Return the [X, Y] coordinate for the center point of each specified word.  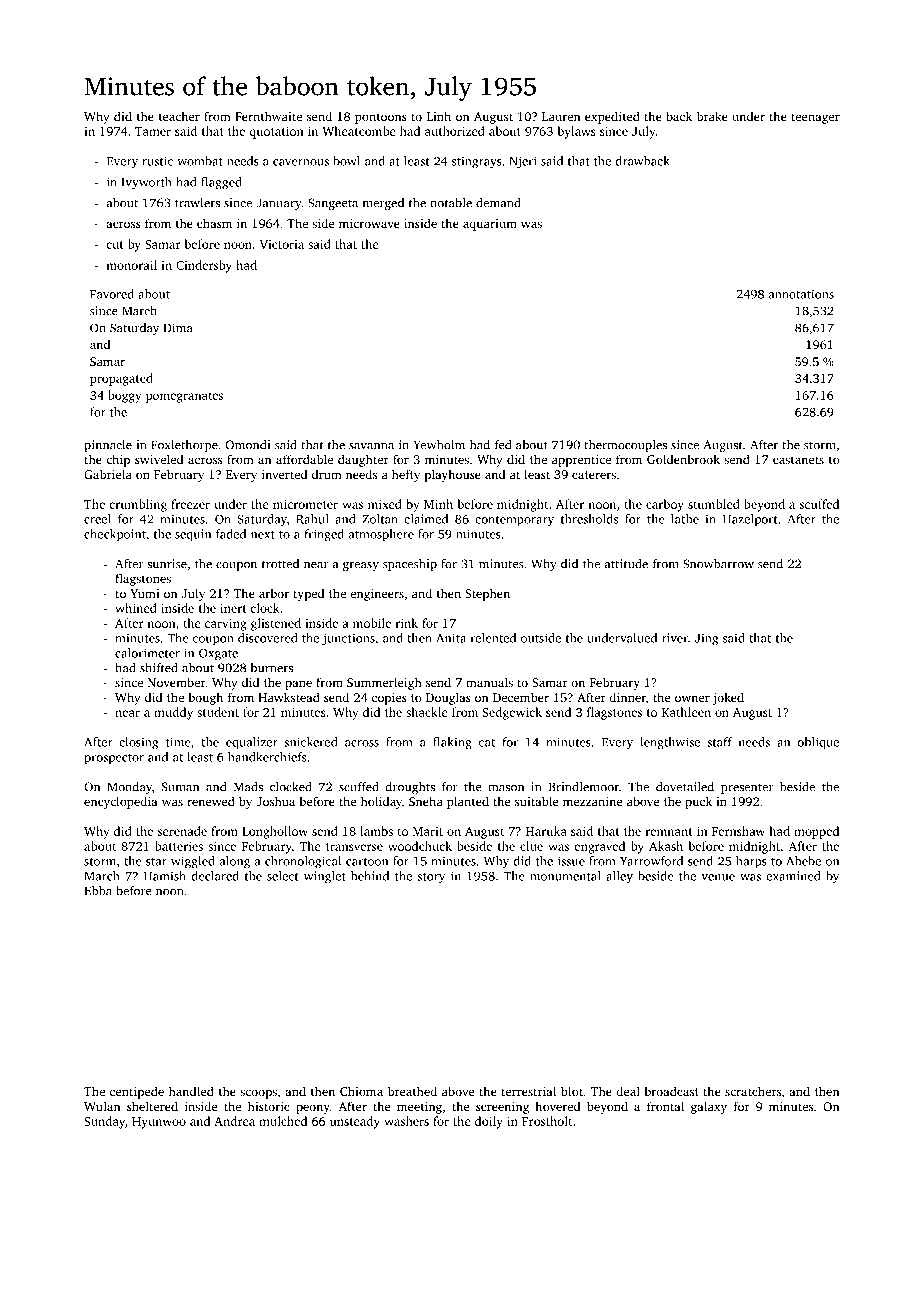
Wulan [102, 1106]
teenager [815, 118]
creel [97, 519]
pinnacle [108, 446]
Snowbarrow [718, 564]
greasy [361, 566]
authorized [455, 131]
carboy [665, 505]
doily [489, 1122]
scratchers [753, 1091]
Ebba [98, 891]
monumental [565, 876]
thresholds [589, 519]
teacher [179, 116]
